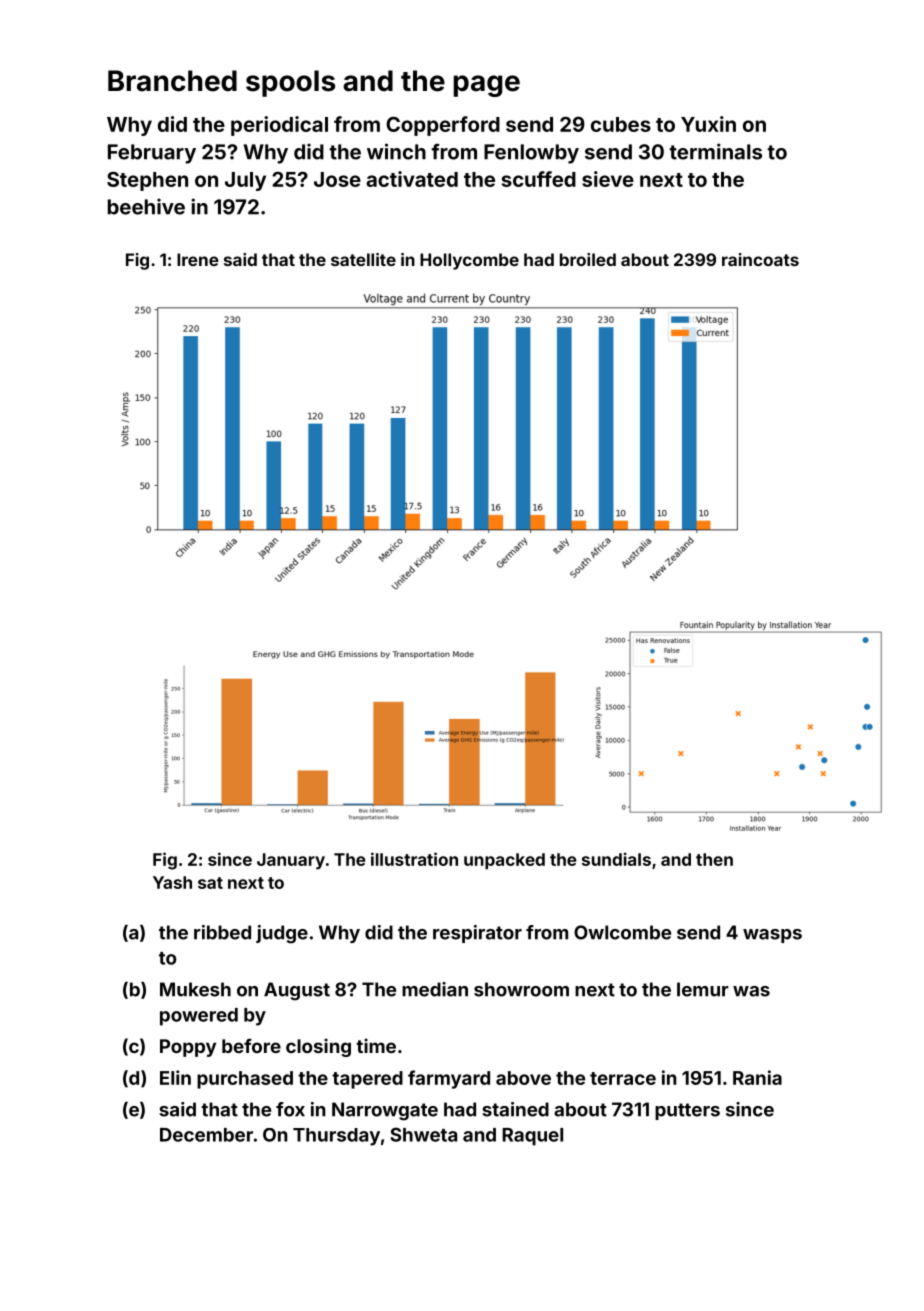 The height and width of the screenshot is (1311, 924). I want to click on Poppy, so click(188, 1048).
